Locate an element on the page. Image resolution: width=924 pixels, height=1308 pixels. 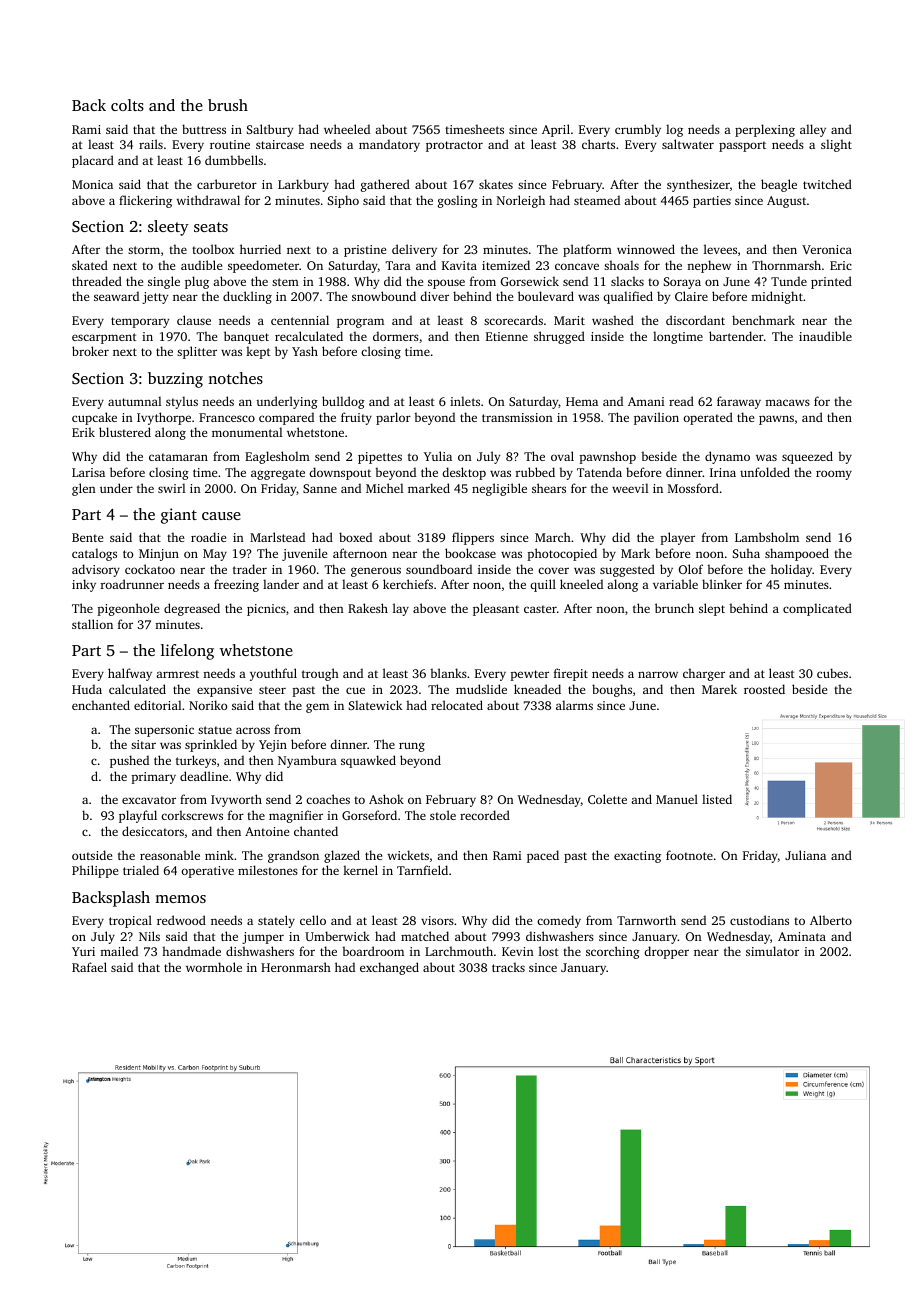
mandatory is located at coordinates (389, 145).
